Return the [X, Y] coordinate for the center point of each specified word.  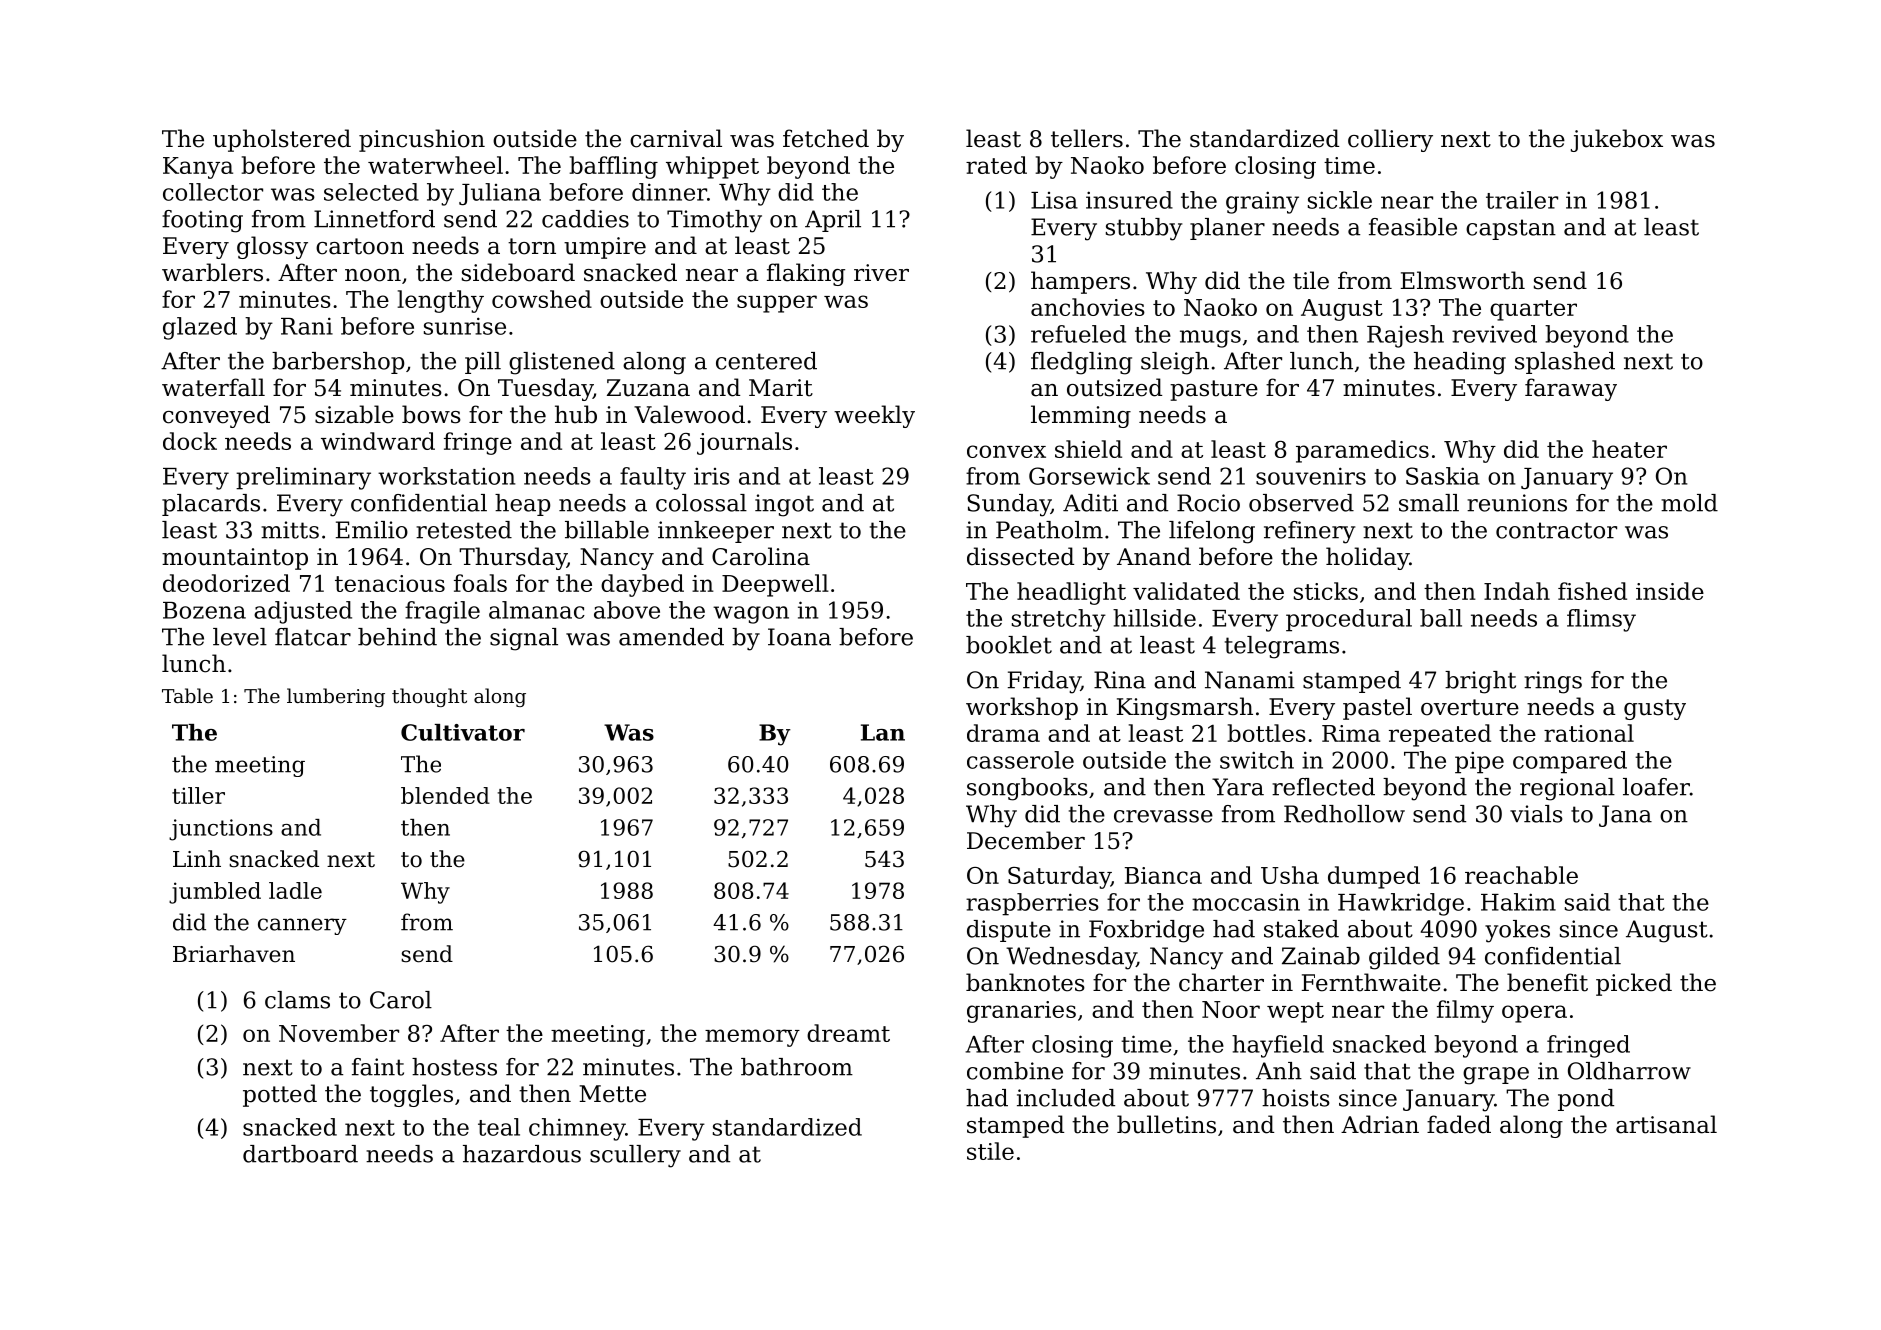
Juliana [500, 194]
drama [1003, 733]
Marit [781, 388]
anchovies [1088, 307]
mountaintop [235, 559]
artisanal [1666, 1124]
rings [1553, 682]
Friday [1044, 682]
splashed [1565, 363]
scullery [635, 1156]
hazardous [522, 1154]
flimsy [1601, 620]
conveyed [216, 416]
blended [445, 795]
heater [1629, 449]
